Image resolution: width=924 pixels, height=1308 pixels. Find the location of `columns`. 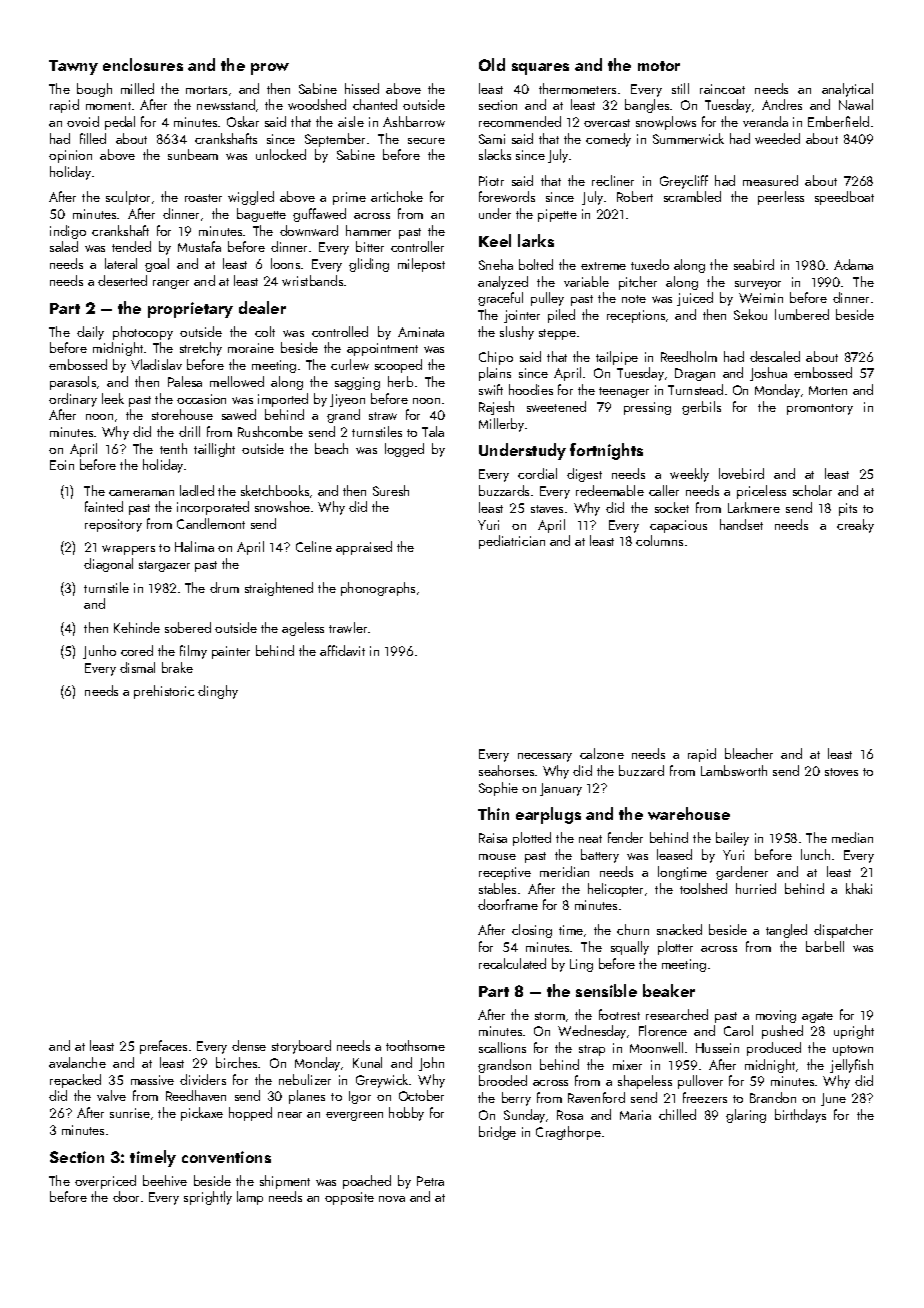

columns is located at coordinates (659, 540).
